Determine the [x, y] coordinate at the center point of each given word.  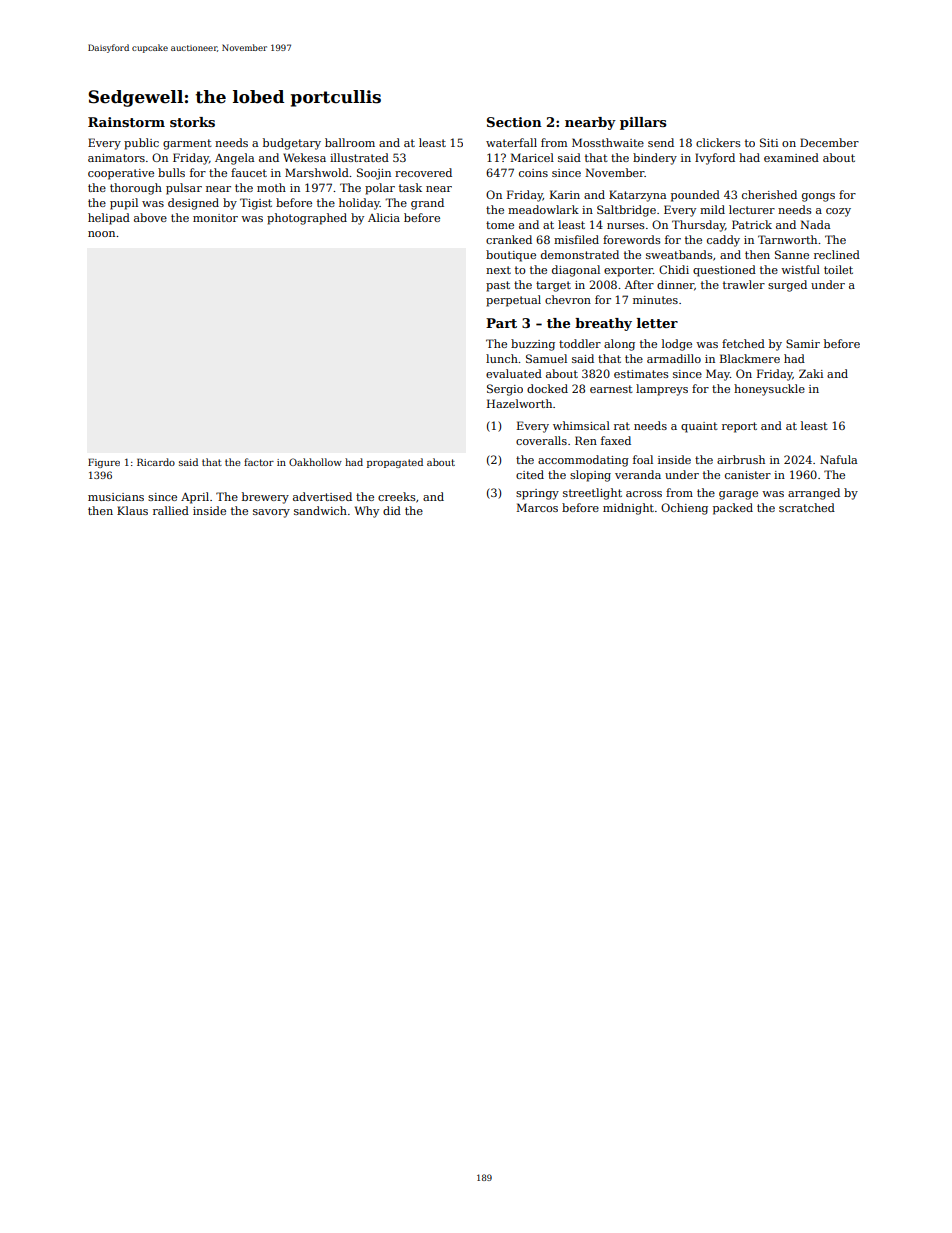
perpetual [513, 301]
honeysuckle [769, 390]
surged [787, 286]
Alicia [384, 217]
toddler [580, 343]
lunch [502, 358]
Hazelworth [519, 403]
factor [259, 462]
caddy [723, 241]
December [829, 142]
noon [101, 234]
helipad [109, 219]
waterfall [511, 142]
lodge [677, 345]
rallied [171, 510]
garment [187, 144]
